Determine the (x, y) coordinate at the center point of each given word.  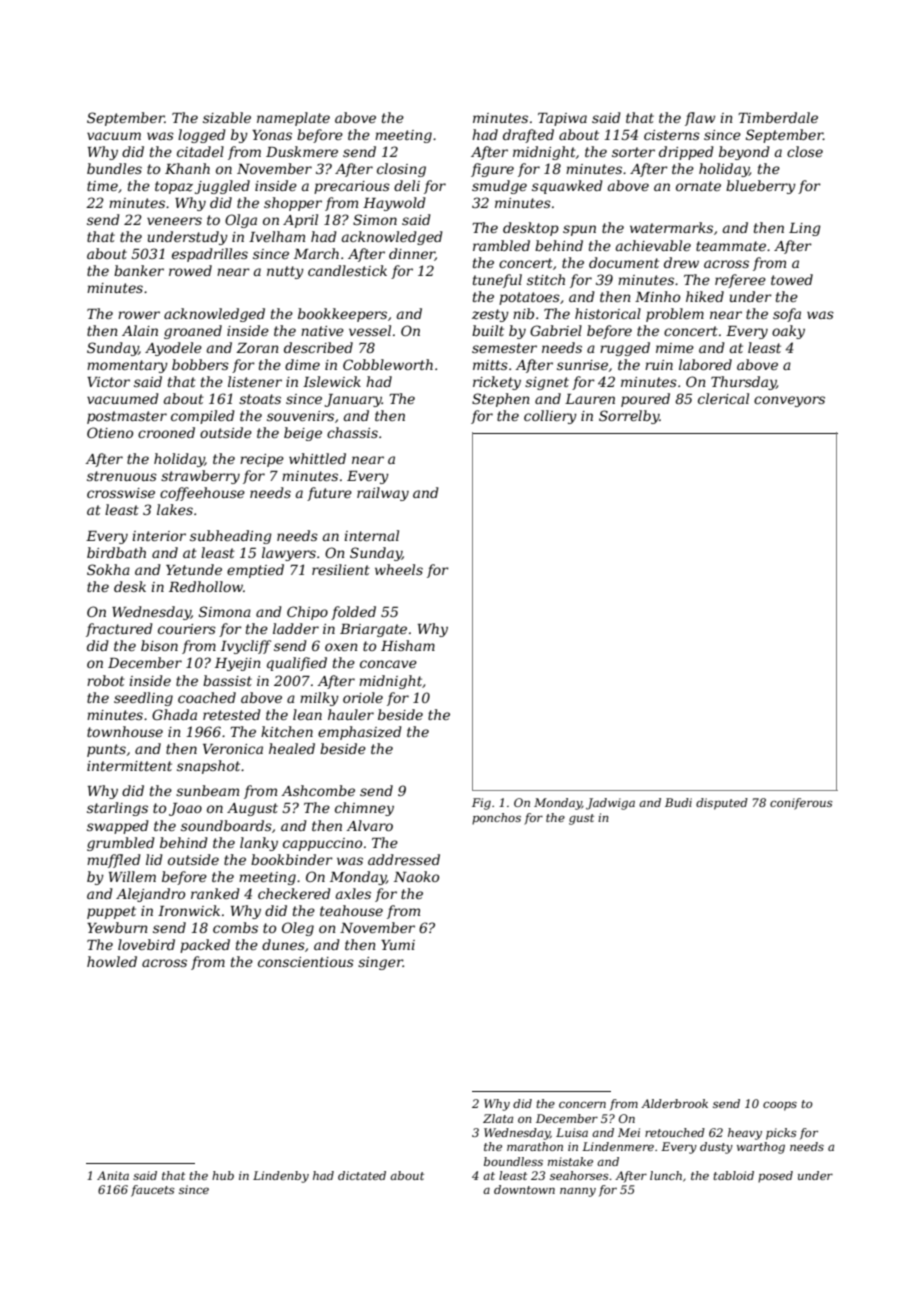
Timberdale (778, 117)
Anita (113, 1175)
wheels (399, 569)
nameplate (293, 119)
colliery (550, 417)
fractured (119, 630)
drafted (528, 136)
